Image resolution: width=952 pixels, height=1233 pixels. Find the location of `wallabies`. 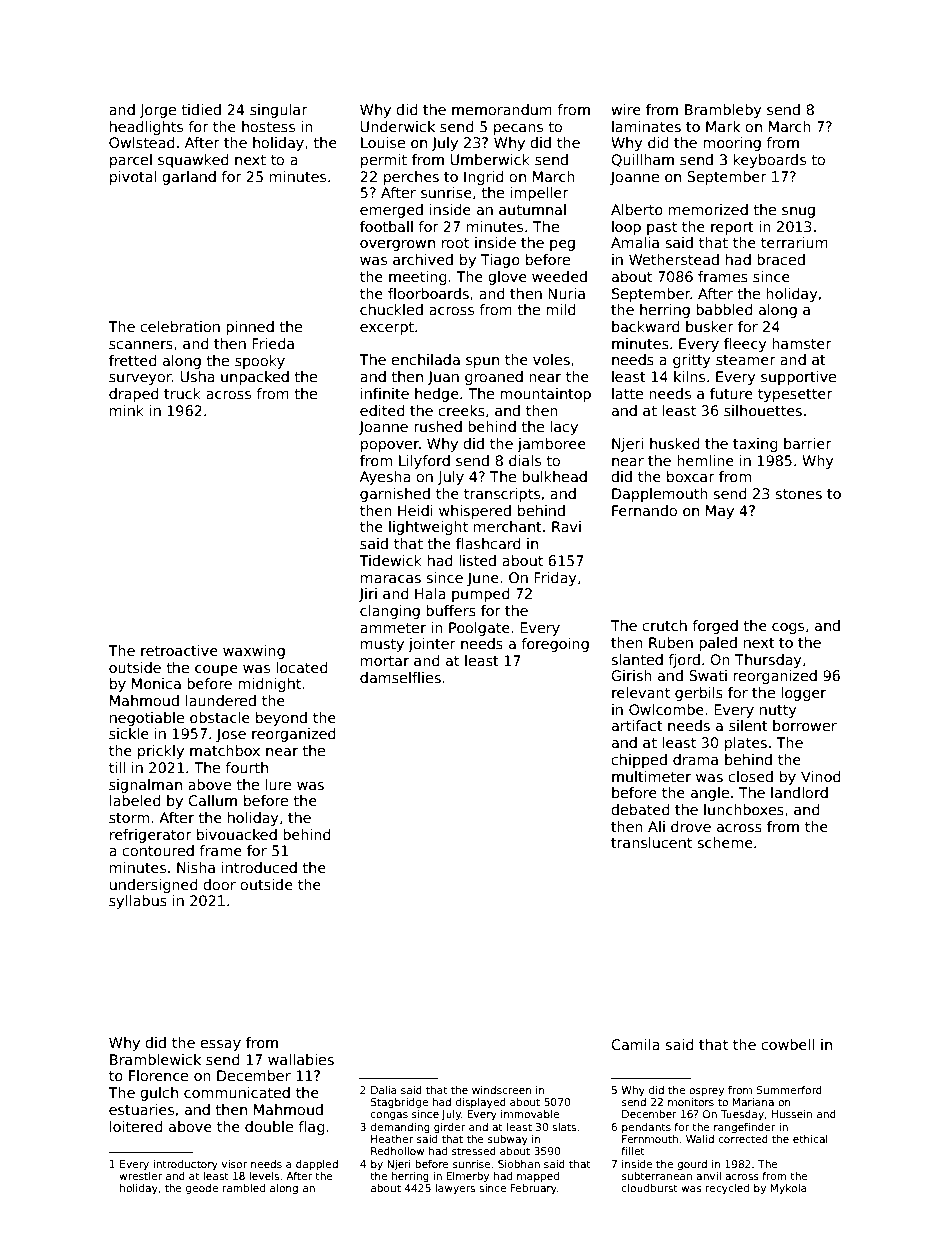

wallabies is located at coordinates (301, 1059).
